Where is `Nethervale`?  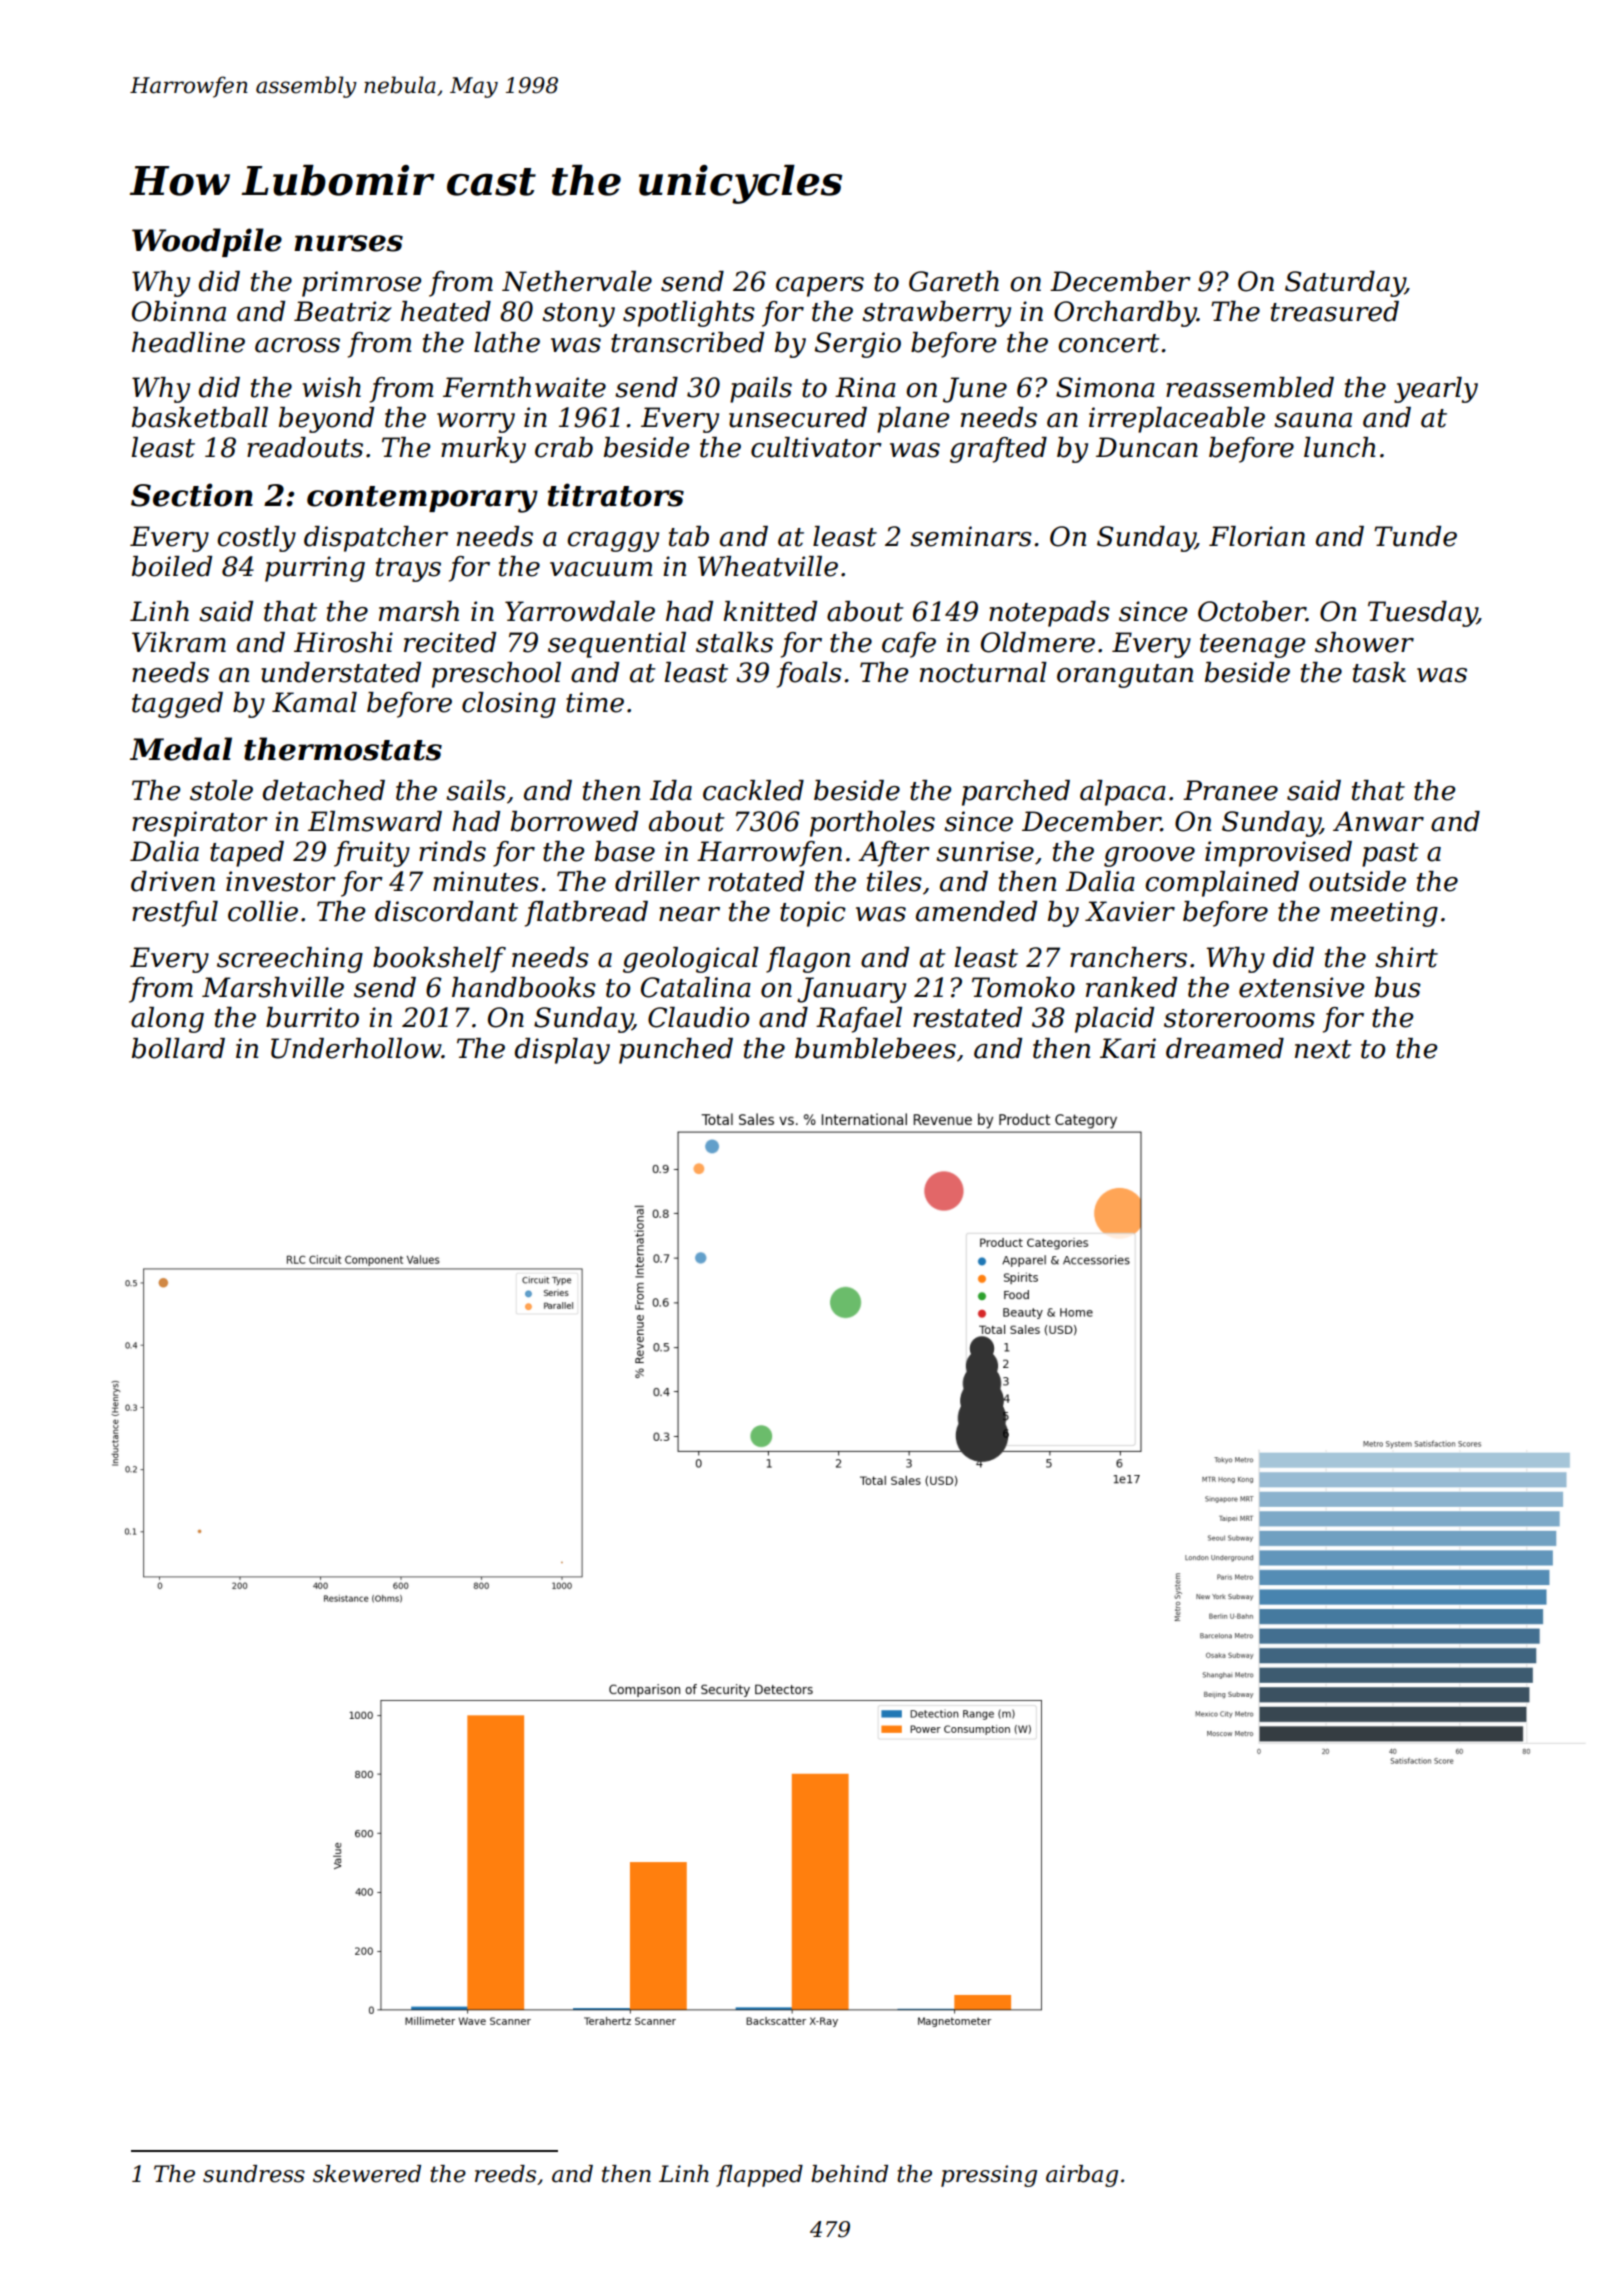 Nethervale is located at coordinates (577, 281).
